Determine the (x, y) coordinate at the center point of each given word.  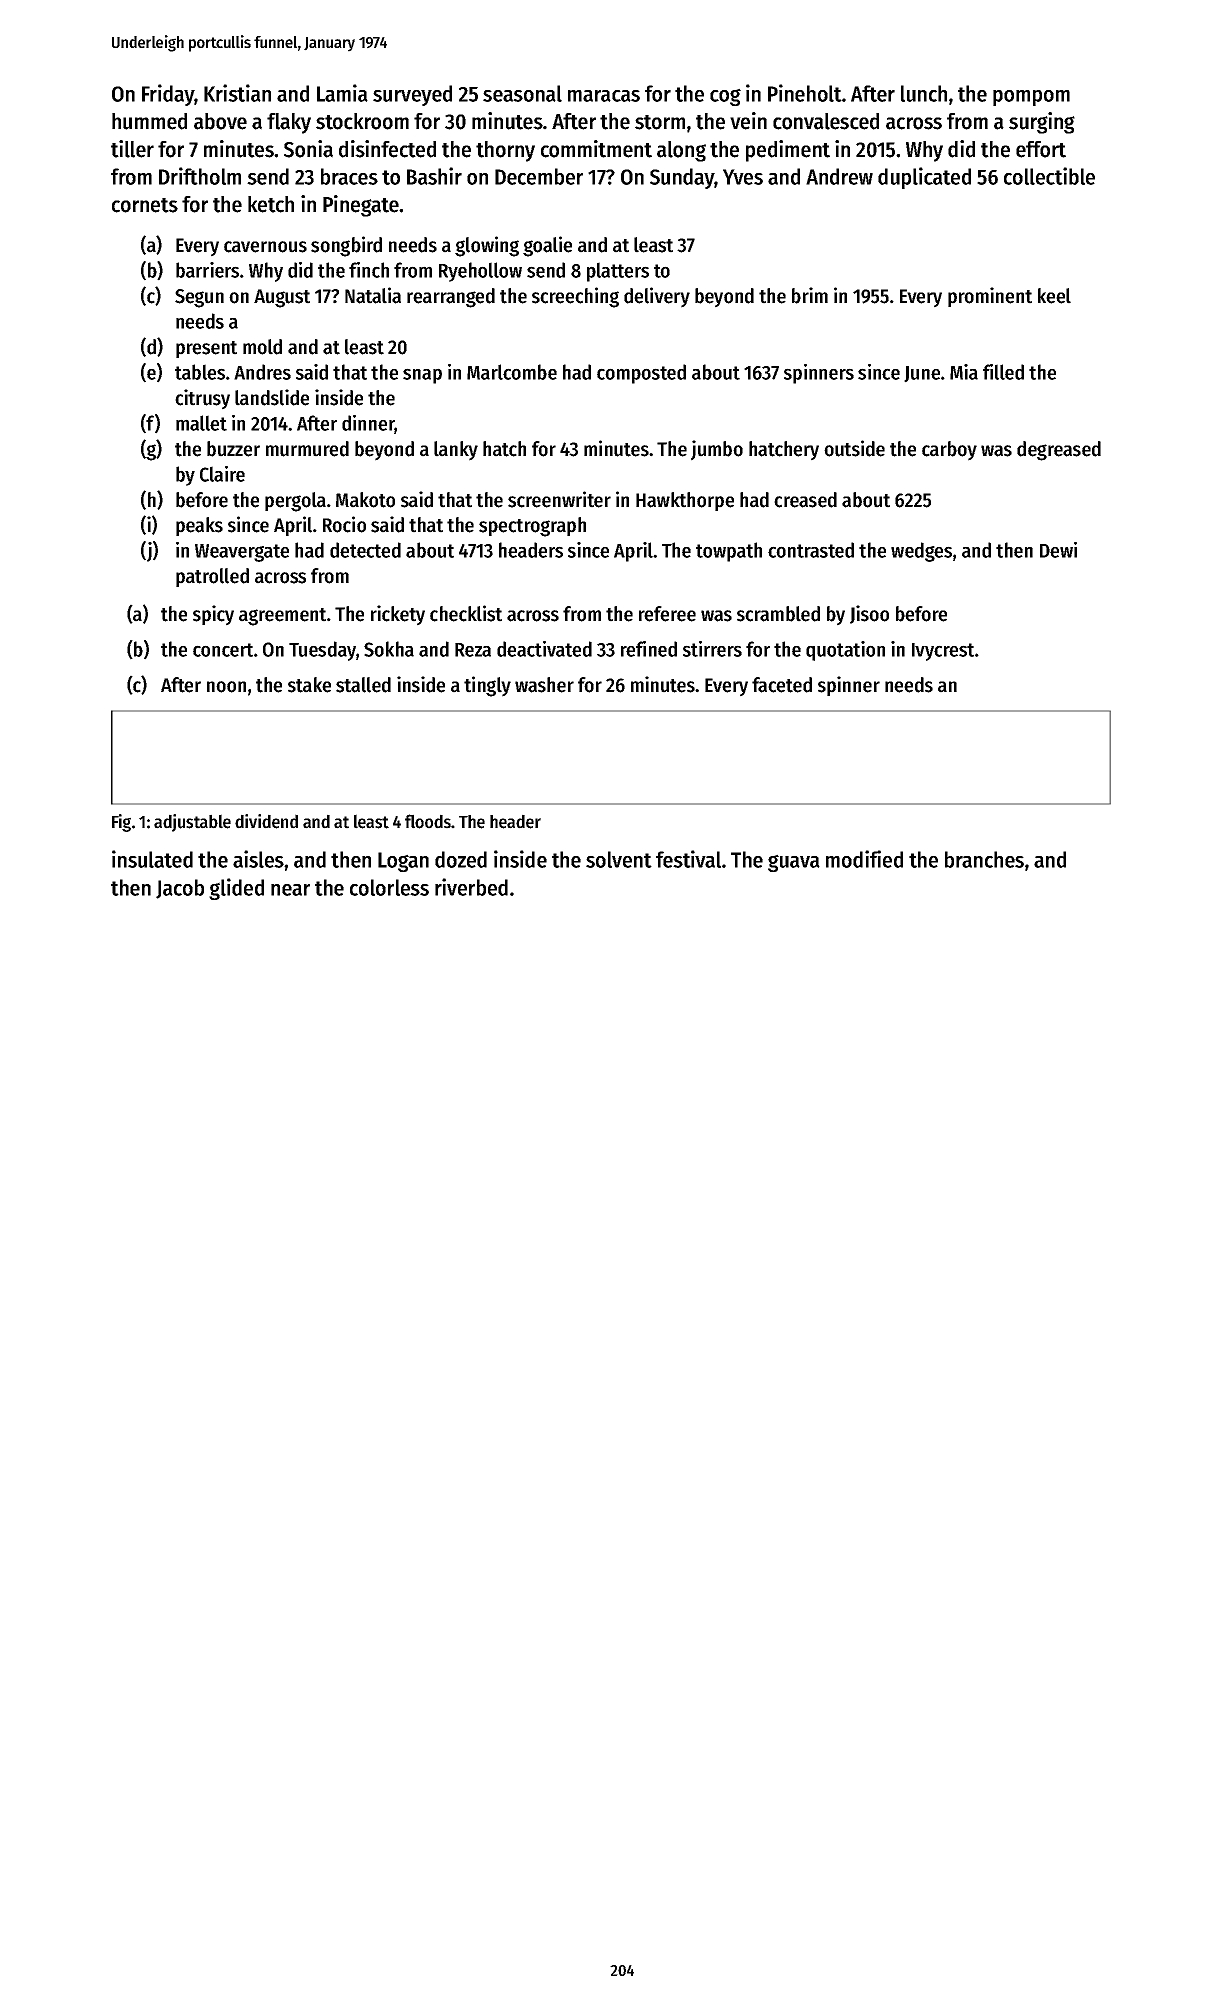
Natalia (373, 295)
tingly (487, 686)
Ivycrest (943, 652)
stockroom (362, 121)
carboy (949, 451)
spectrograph (532, 527)
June (922, 374)
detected (365, 550)
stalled (363, 685)
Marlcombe (512, 372)
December (539, 176)
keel (1054, 296)
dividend (266, 821)
